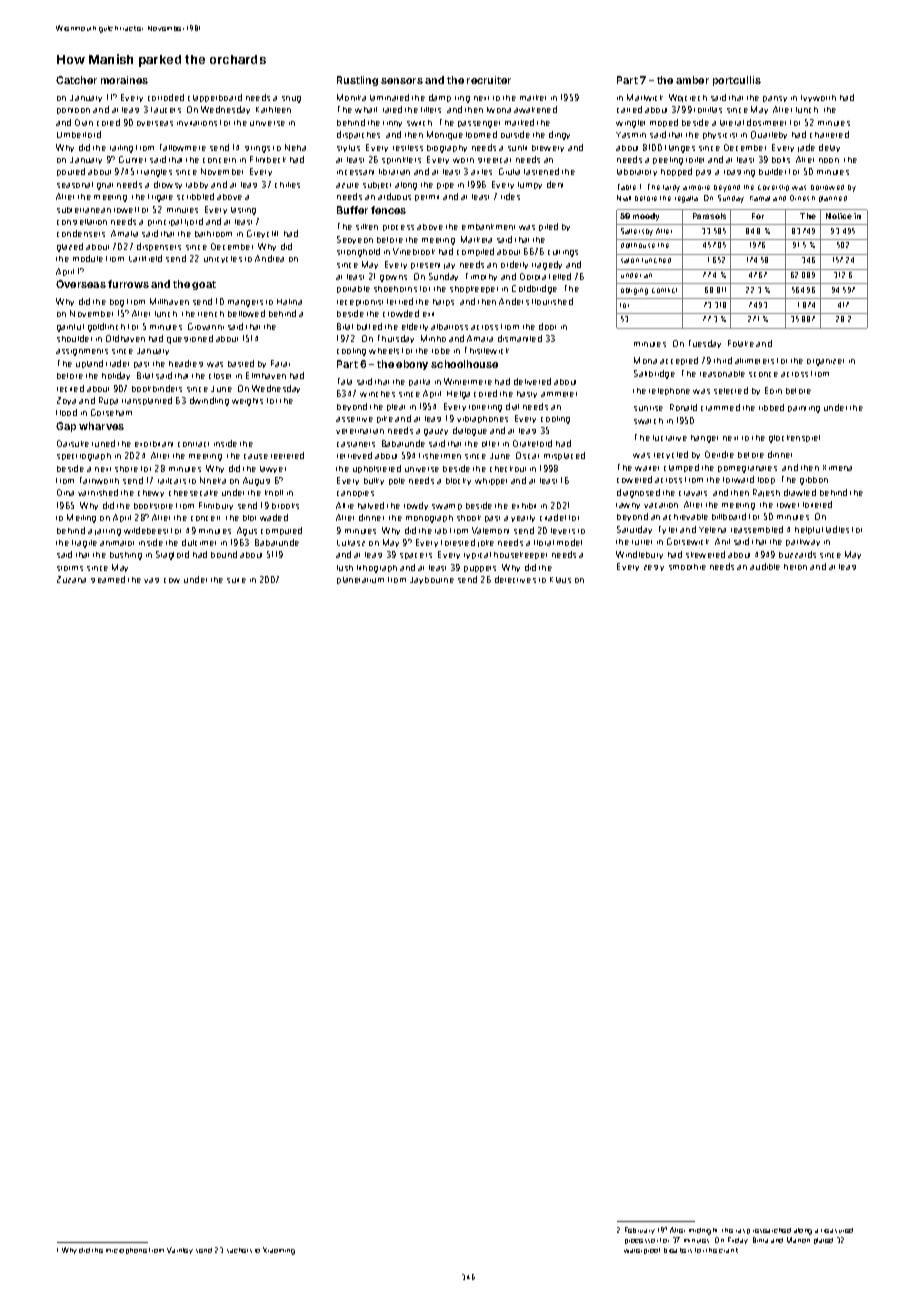  Describe the element at coordinates (124, 80) in the screenshot. I see `moraines` at that location.
